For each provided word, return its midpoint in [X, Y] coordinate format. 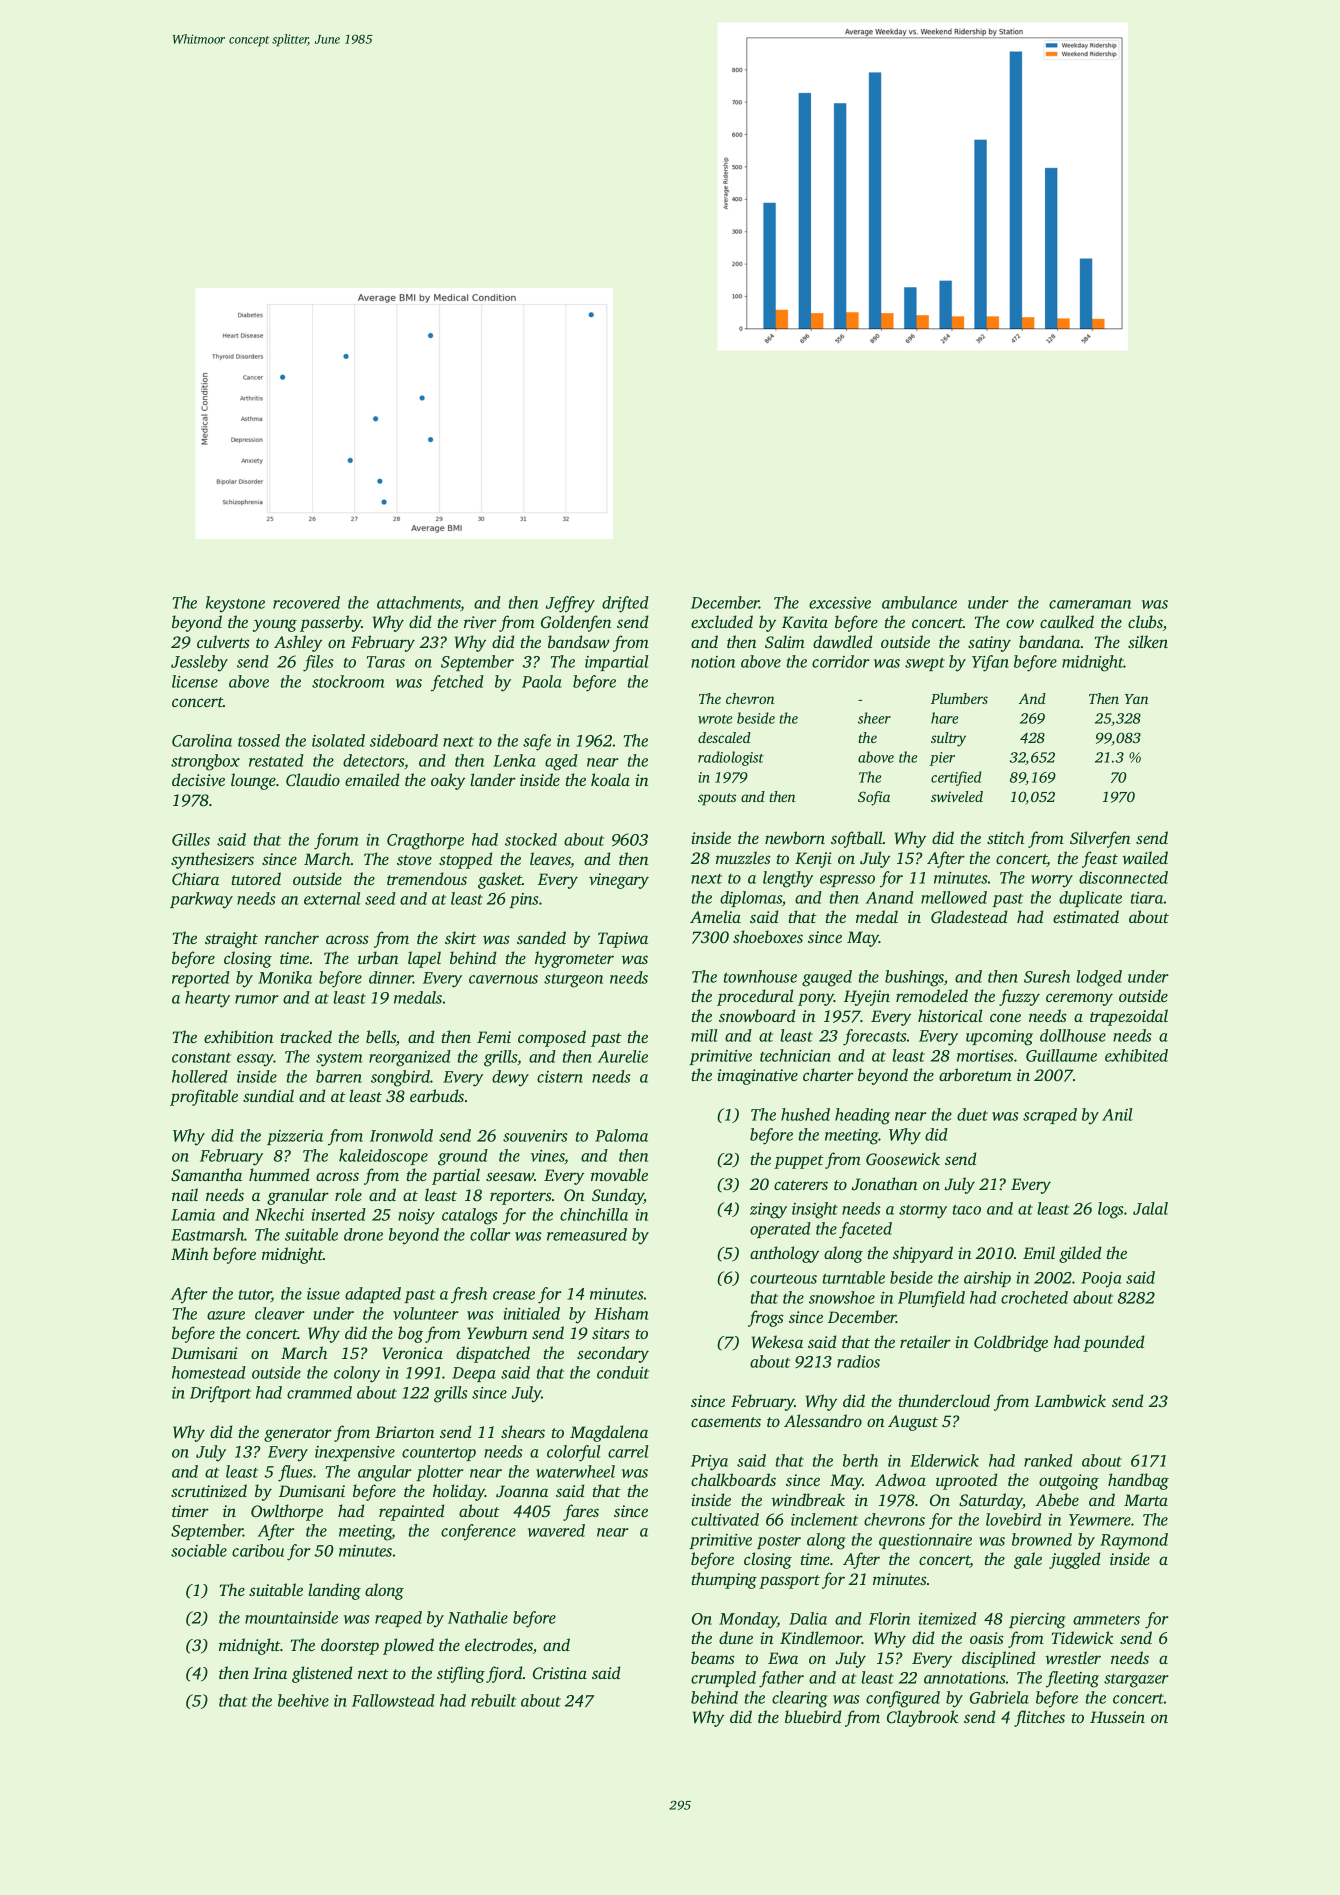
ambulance [919, 602]
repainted [412, 1512]
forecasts [875, 1037]
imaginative [757, 1077]
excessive [840, 603]
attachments [419, 603]
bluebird [813, 1716]
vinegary [619, 881]
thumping [724, 1580]
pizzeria [295, 1137]
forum [336, 841]
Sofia [874, 798]
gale [1028, 1560]
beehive [303, 1700]
